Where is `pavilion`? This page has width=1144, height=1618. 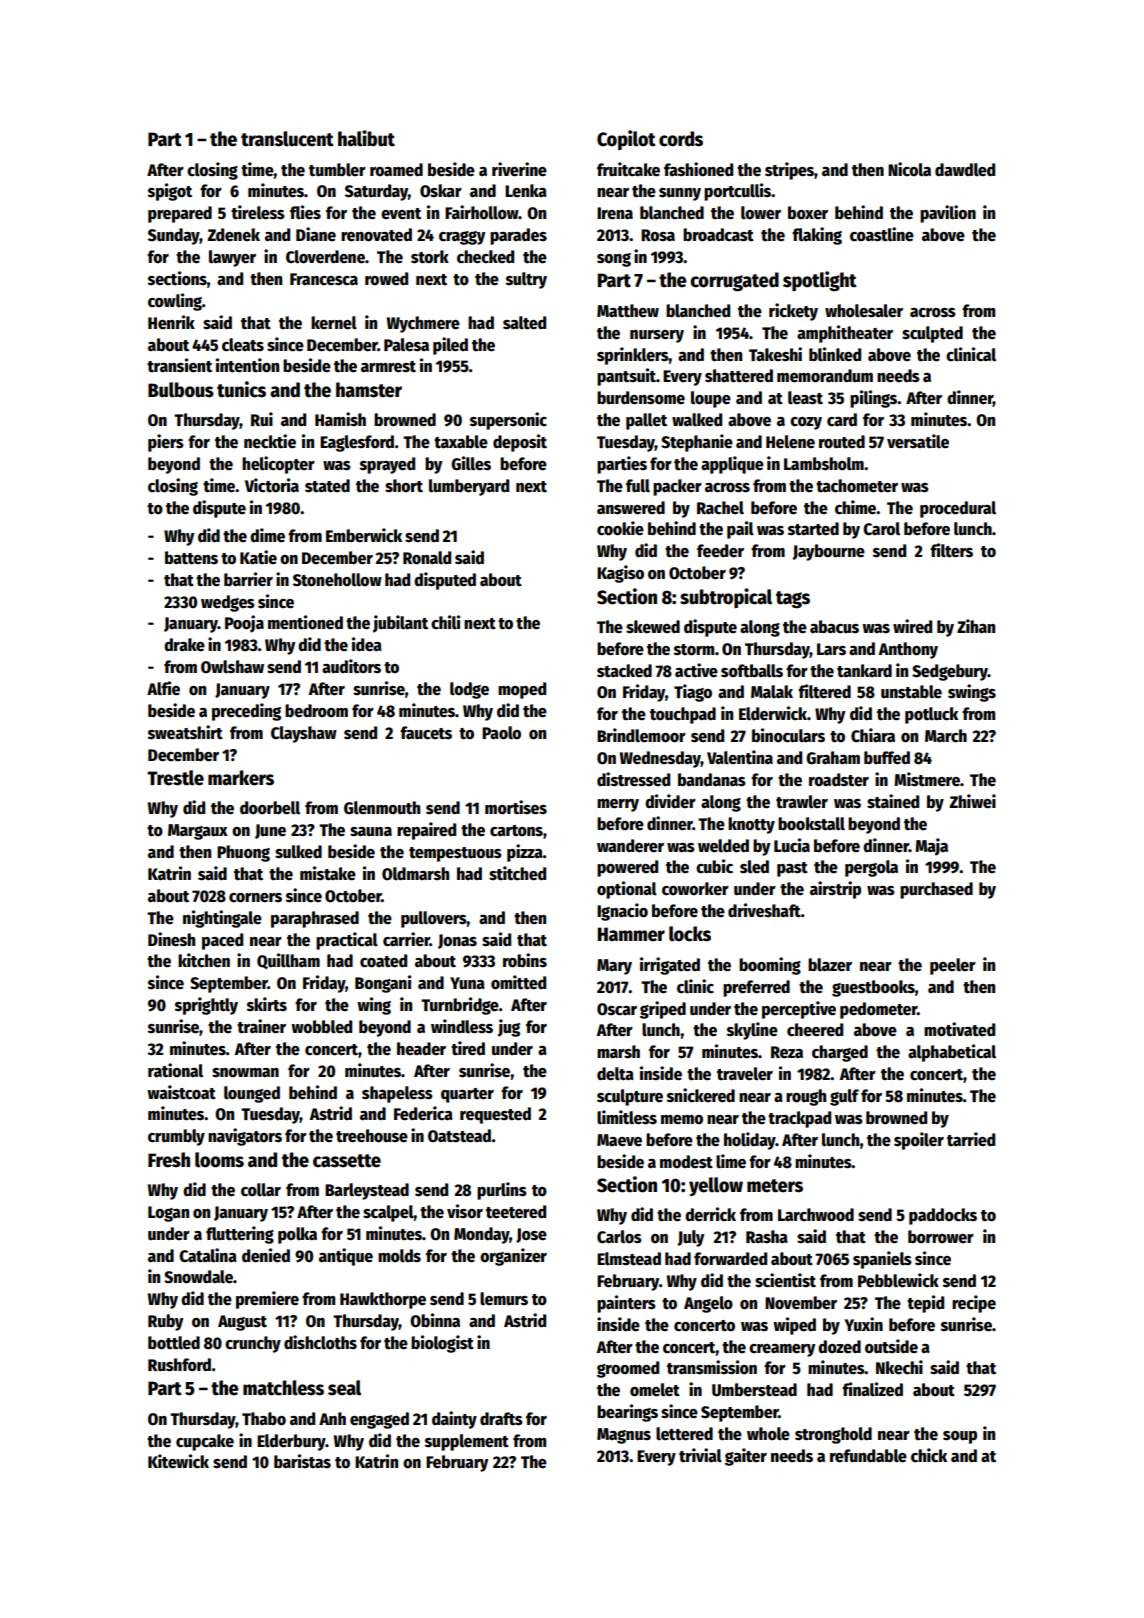
pavilion is located at coordinates (948, 214).
